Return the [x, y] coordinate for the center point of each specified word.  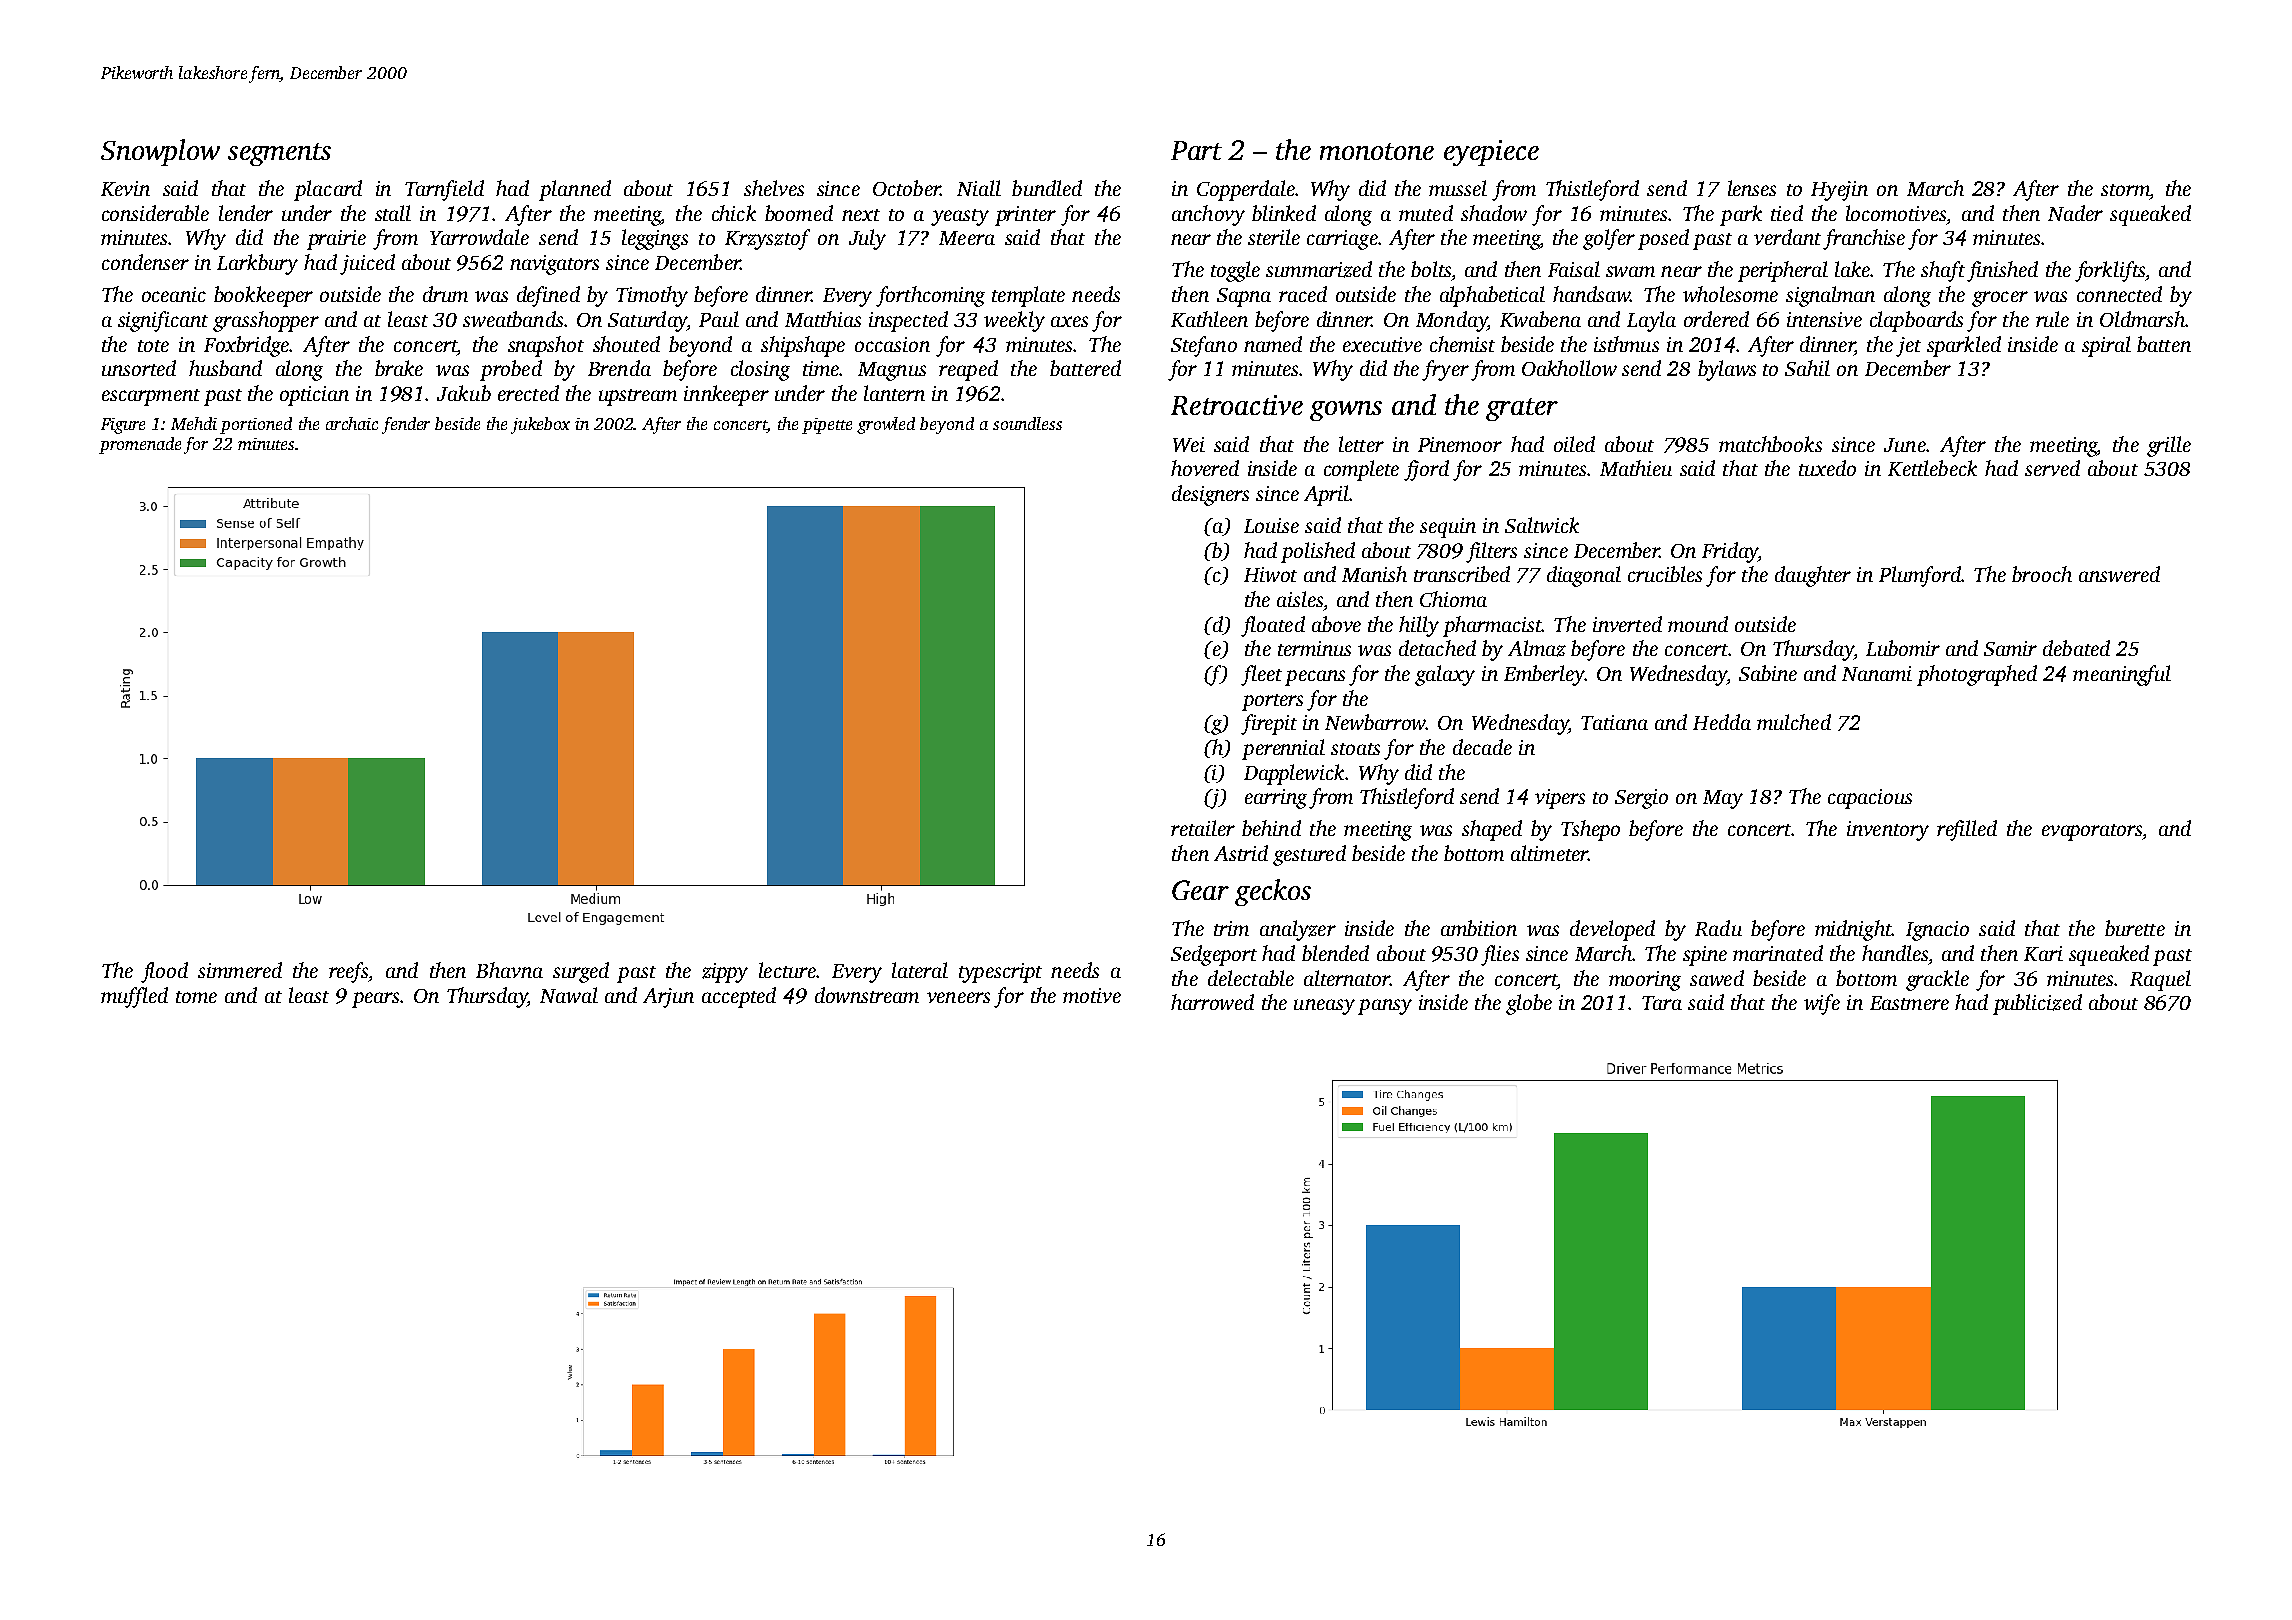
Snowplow [160, 152]
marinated [1778, 953]
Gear [1200, 890]
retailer [1203, 828]
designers [1210, 495]
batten [2164, 344]
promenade [140, 445]
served [2052, 468]
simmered [240, 970]
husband [225, 368]
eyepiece [1491, 153]
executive [1382, 344]
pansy [1385, 1007]
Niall [979, 188]
